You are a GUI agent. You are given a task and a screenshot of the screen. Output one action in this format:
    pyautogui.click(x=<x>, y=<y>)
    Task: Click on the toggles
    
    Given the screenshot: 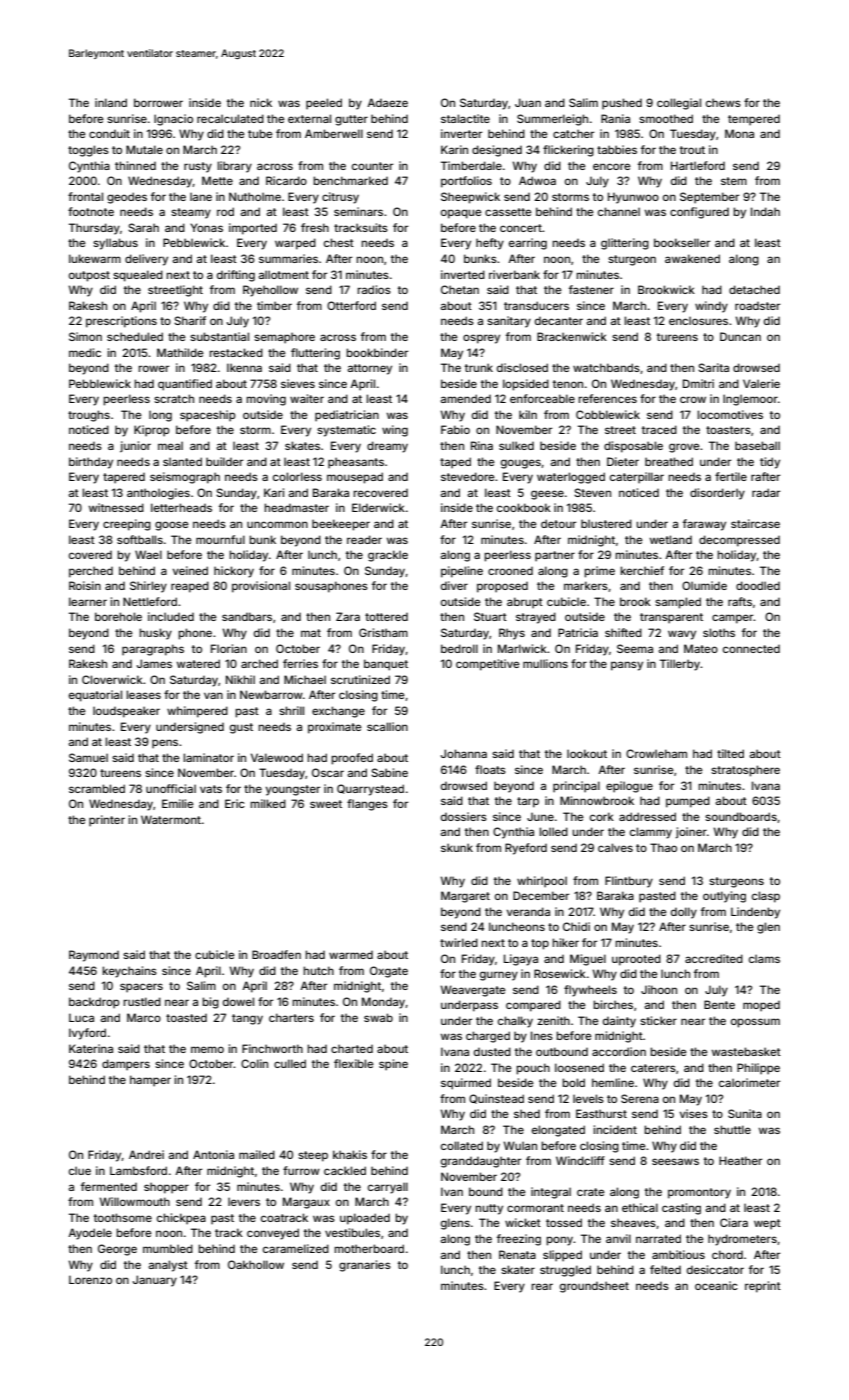 What is the action you would take?
    pyautogui.click(x=88, y=151)
